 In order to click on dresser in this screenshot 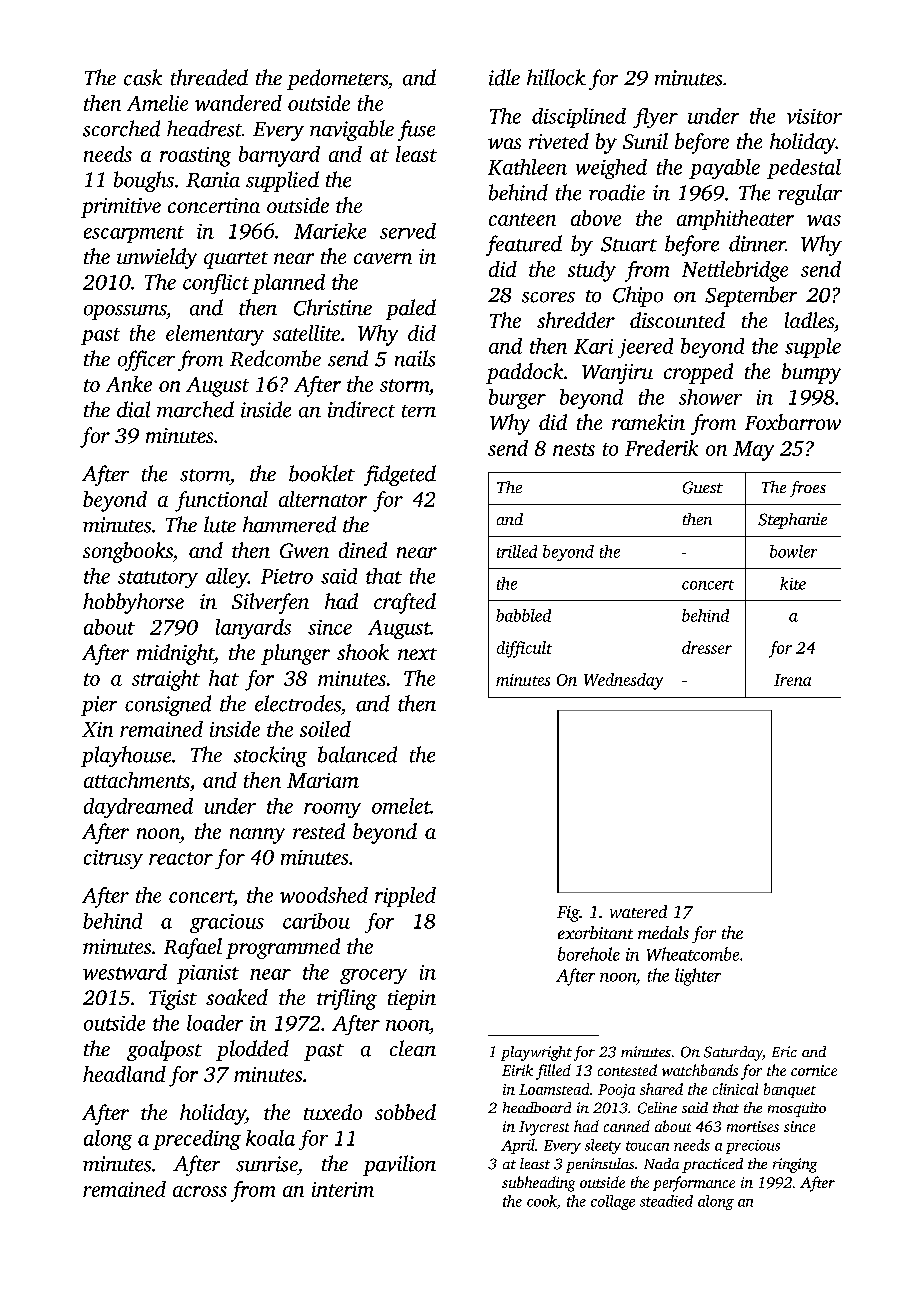, I will do `click(707, 647)`.
